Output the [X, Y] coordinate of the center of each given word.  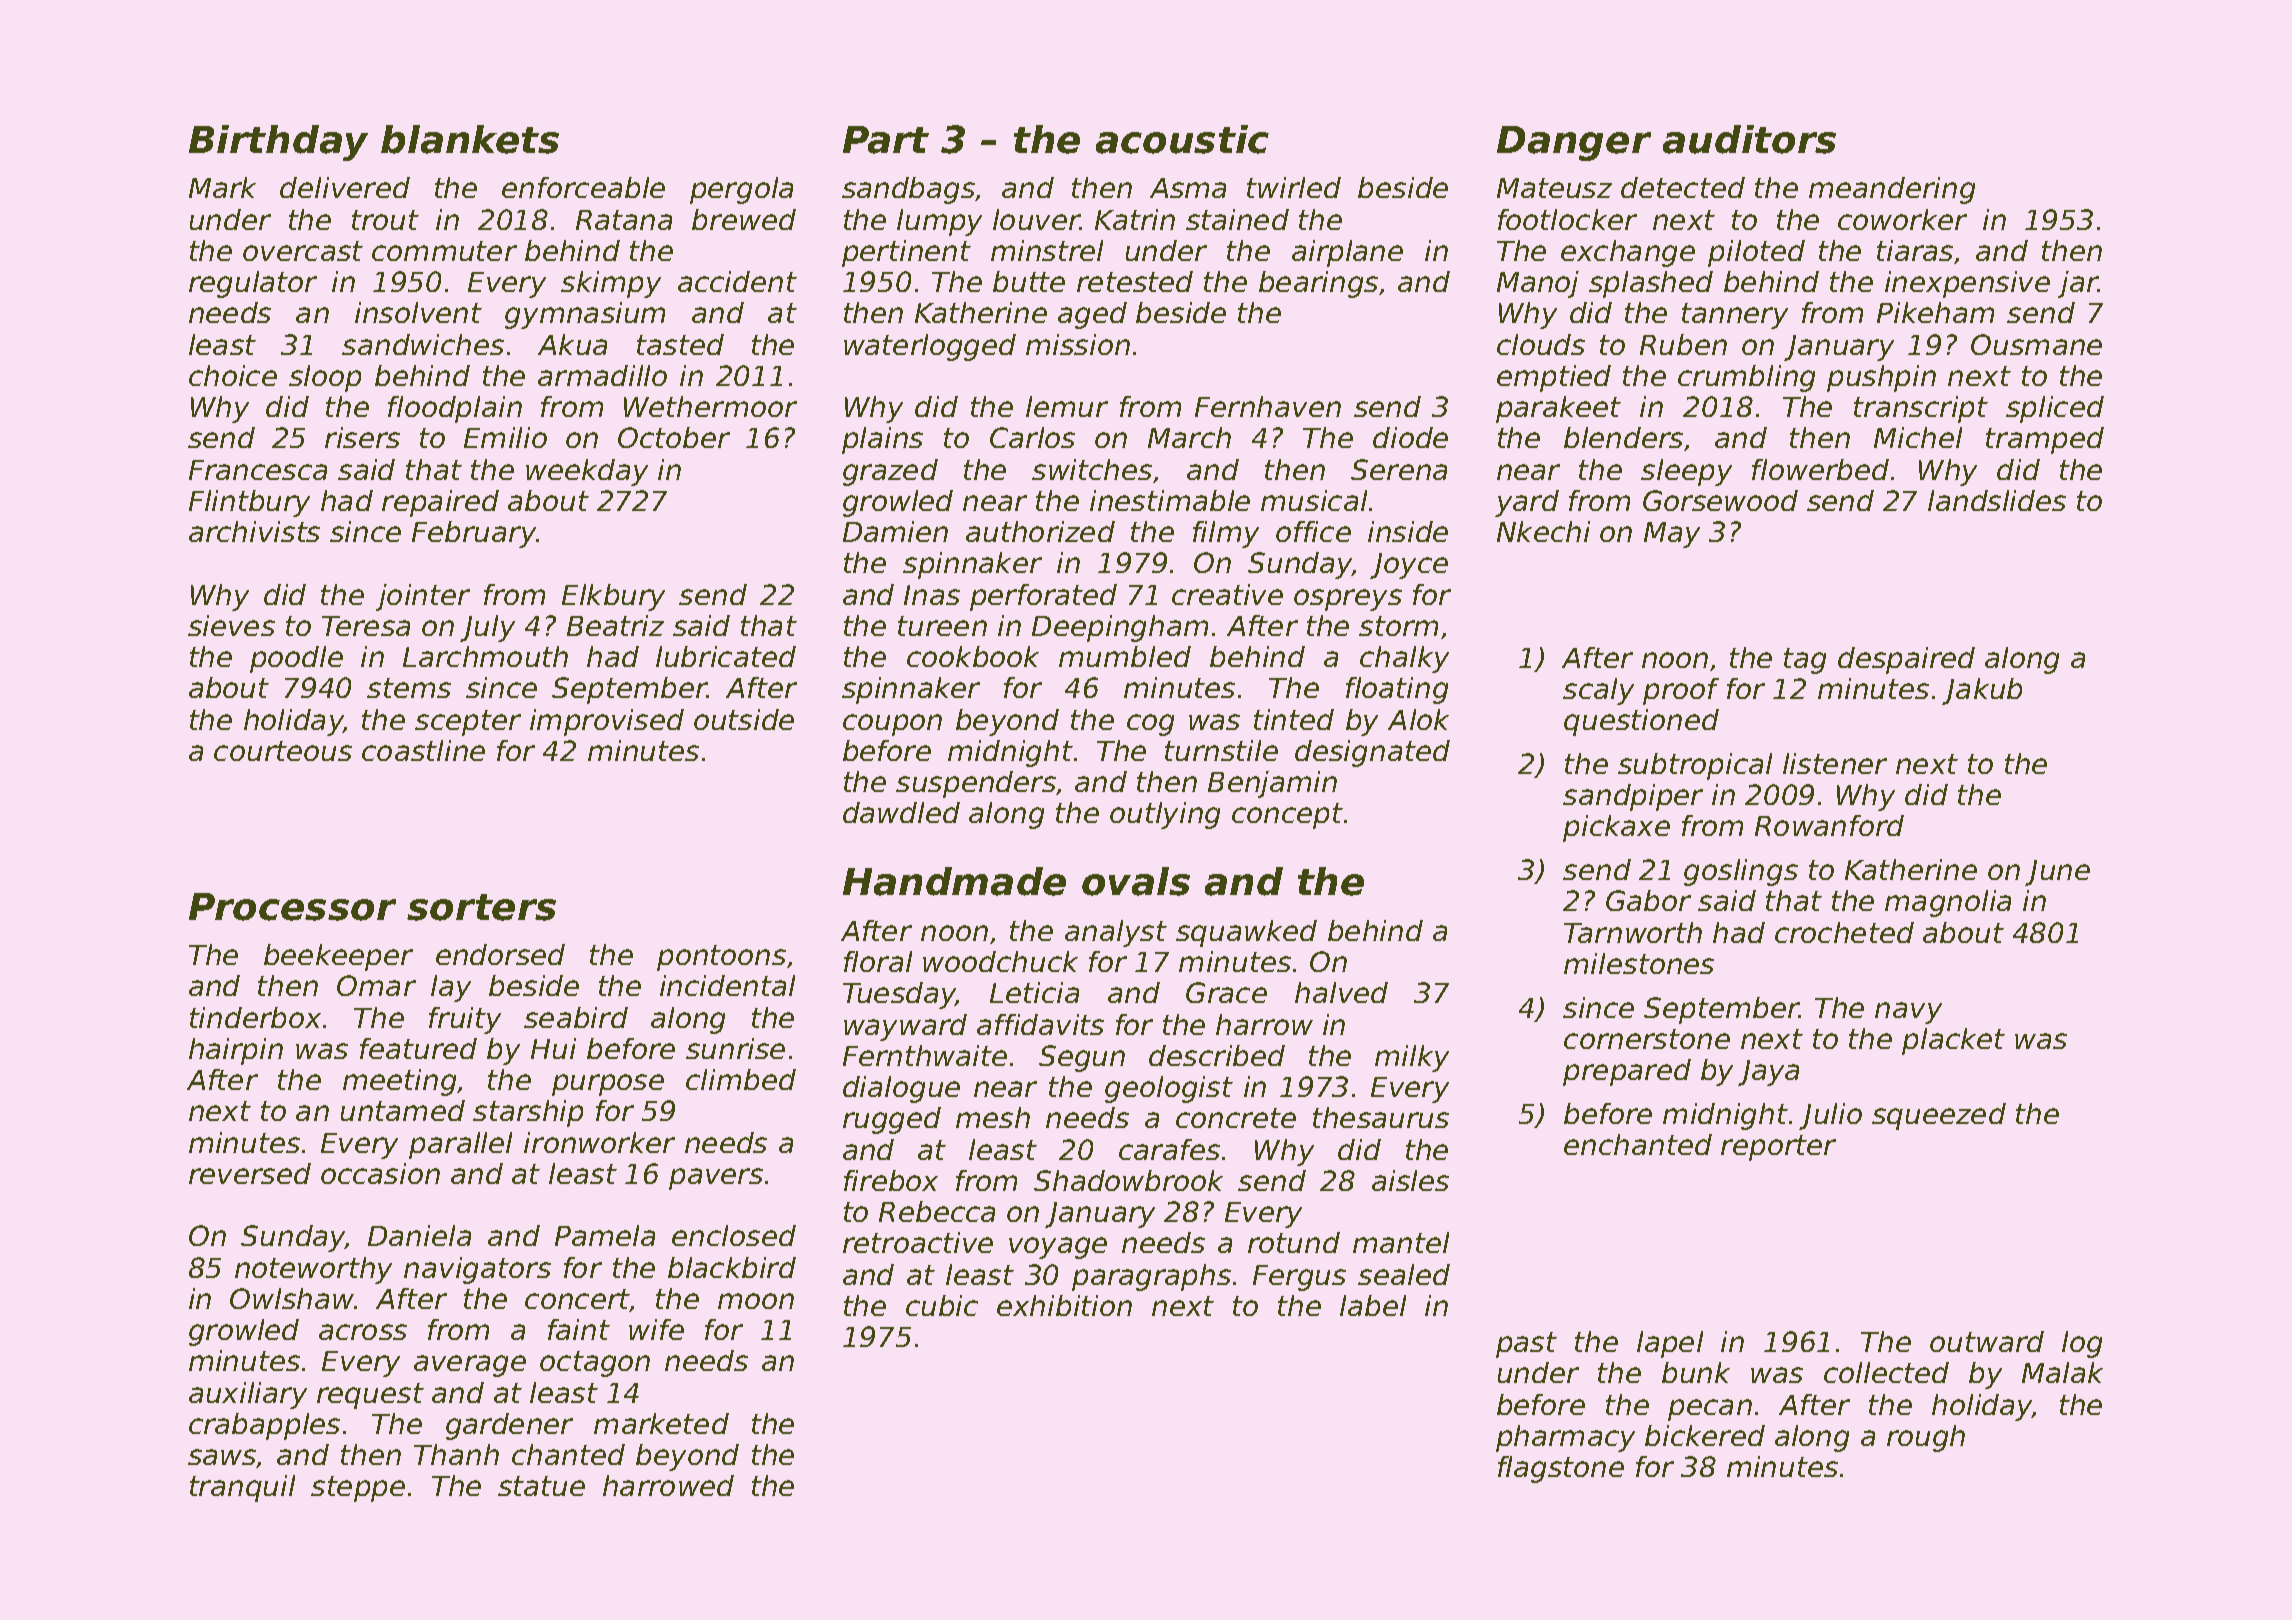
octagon [595, 1364]
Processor [292, 907]
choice [233, 375]
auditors [1749, 139]
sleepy [1686, 472]
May [1672, 535]
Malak [2062, 1372]
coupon [892, 725]
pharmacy [1565, 1438]
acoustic [1182, 139]
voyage [1058, 1248]
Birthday [278, 143]
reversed [250, 1173]
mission [1078, 344]
